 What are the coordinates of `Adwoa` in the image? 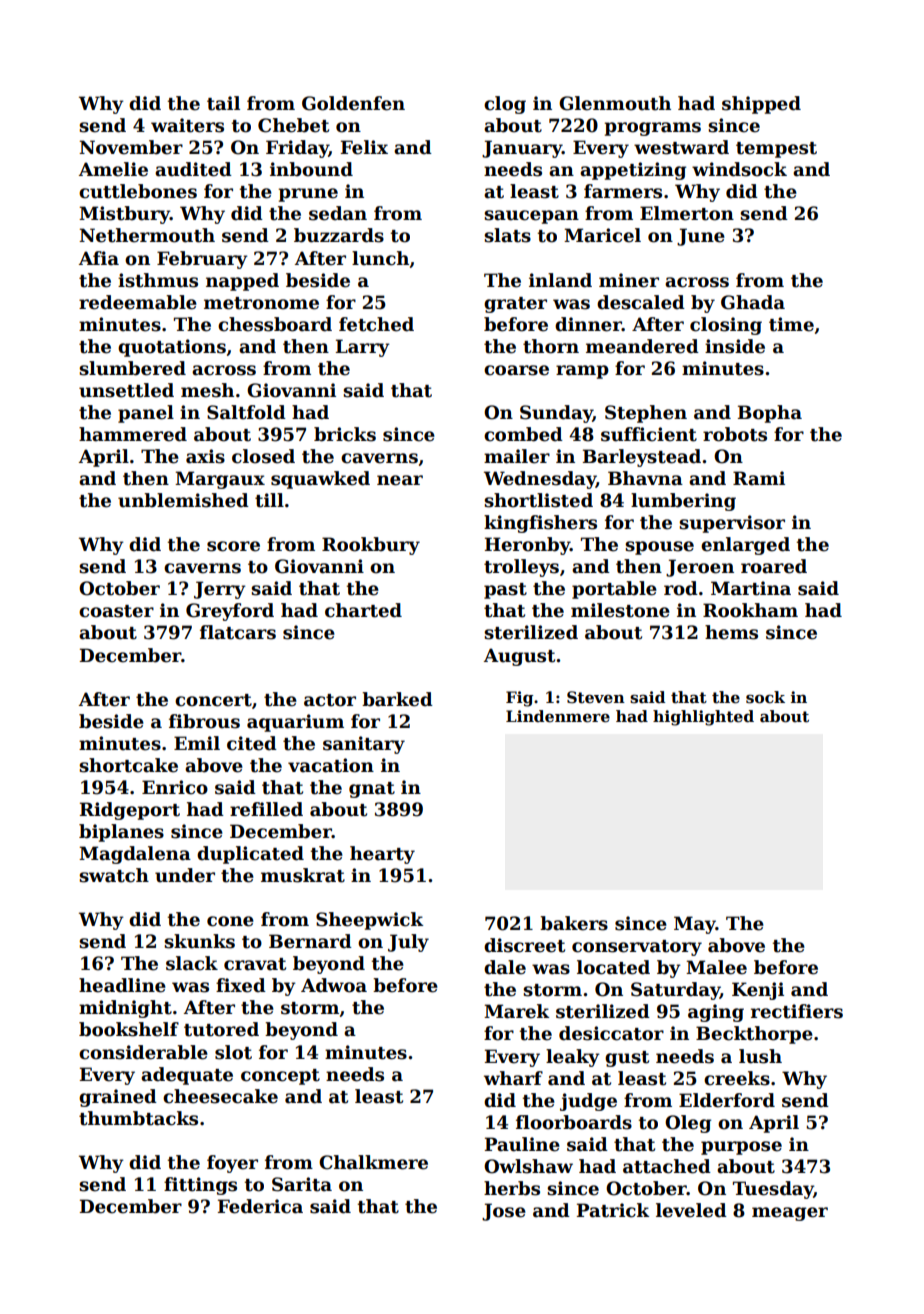 It's located at (334, 985).
